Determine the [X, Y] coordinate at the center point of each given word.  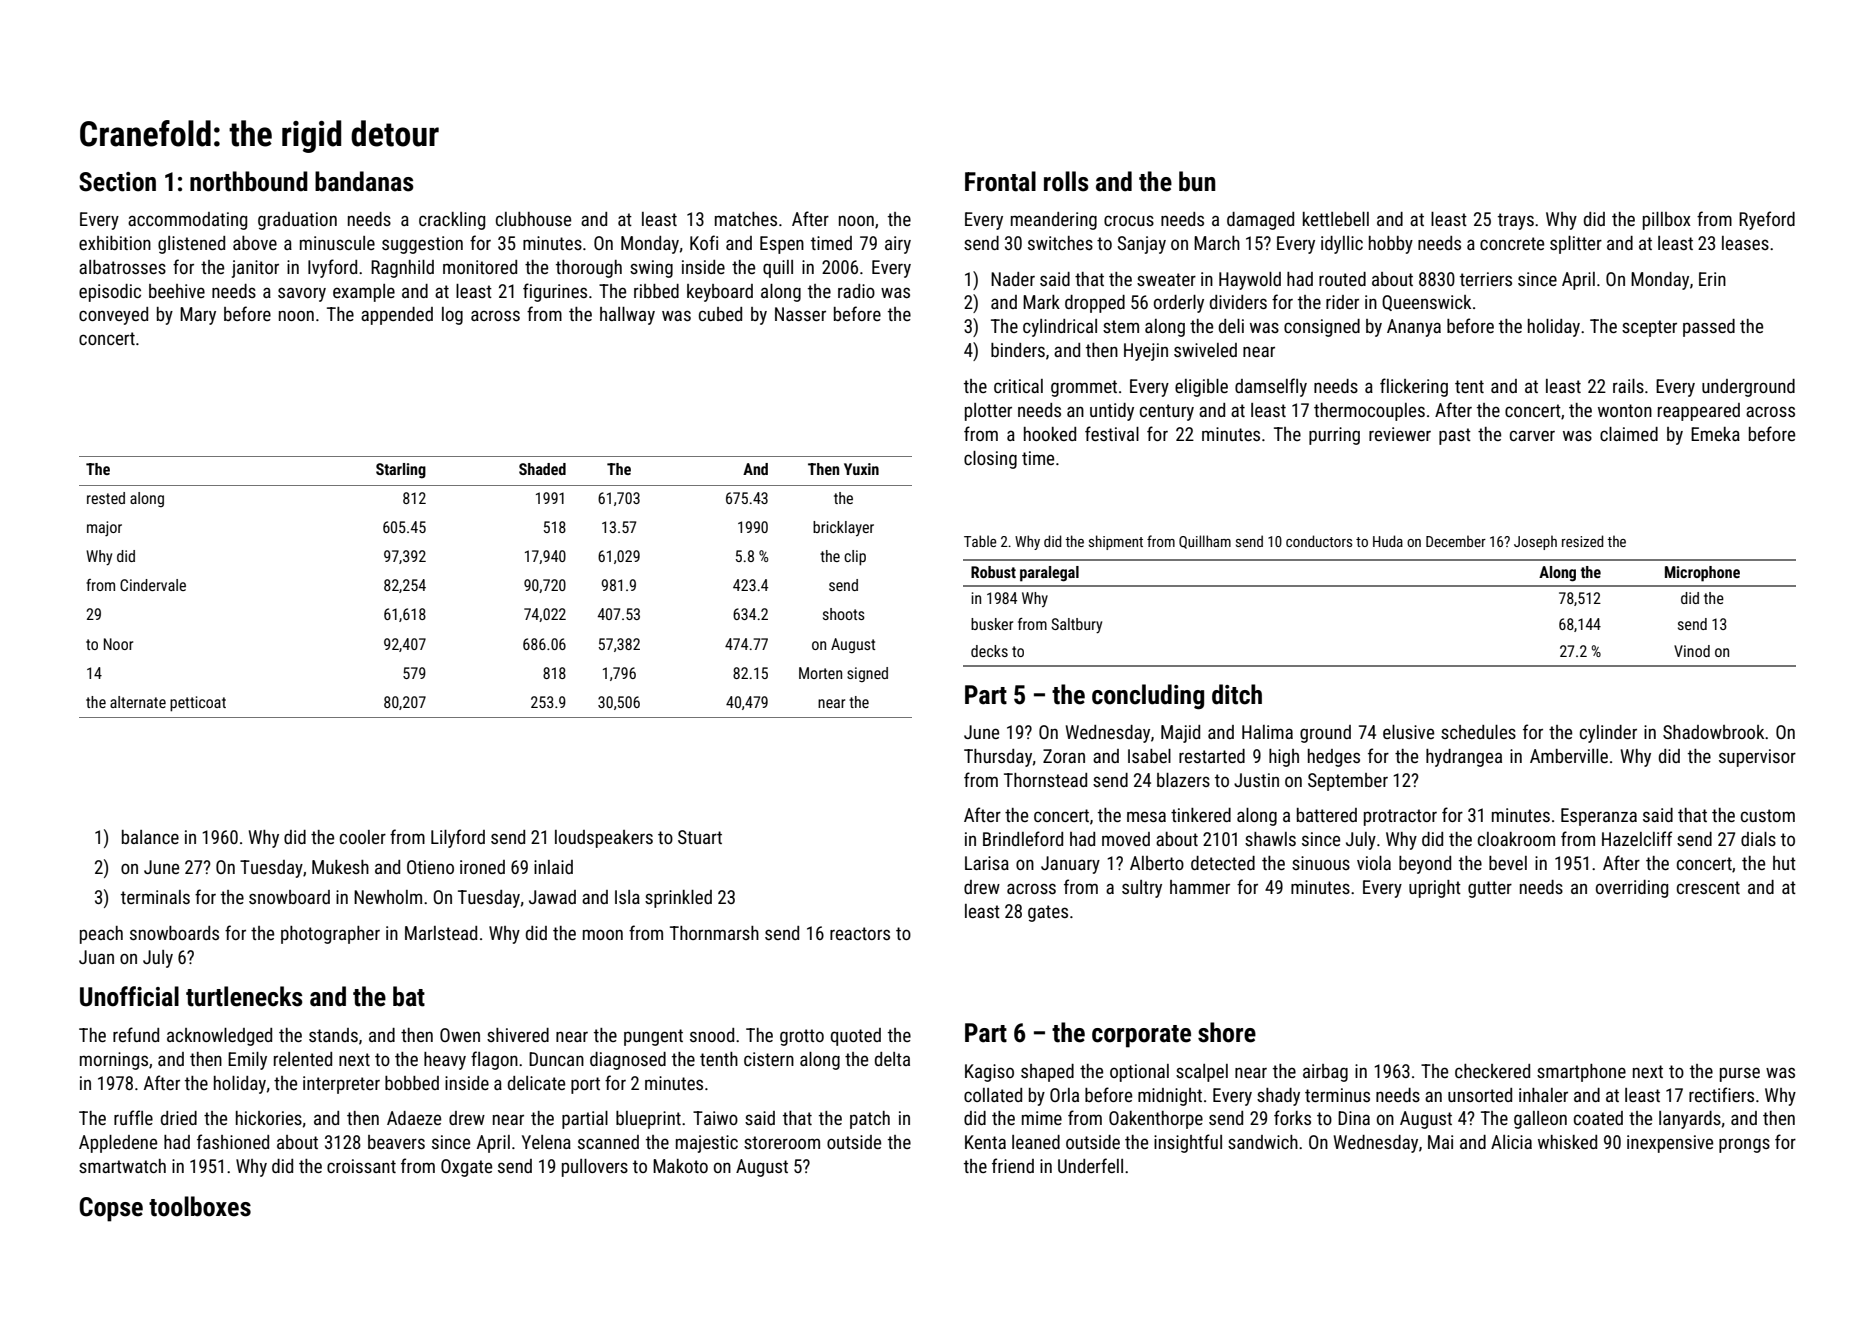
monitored [480, 267]
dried [179, 1118]
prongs [1744, 1145]
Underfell [1090, 1165]
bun [1197, 181]
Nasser [800, 314]
